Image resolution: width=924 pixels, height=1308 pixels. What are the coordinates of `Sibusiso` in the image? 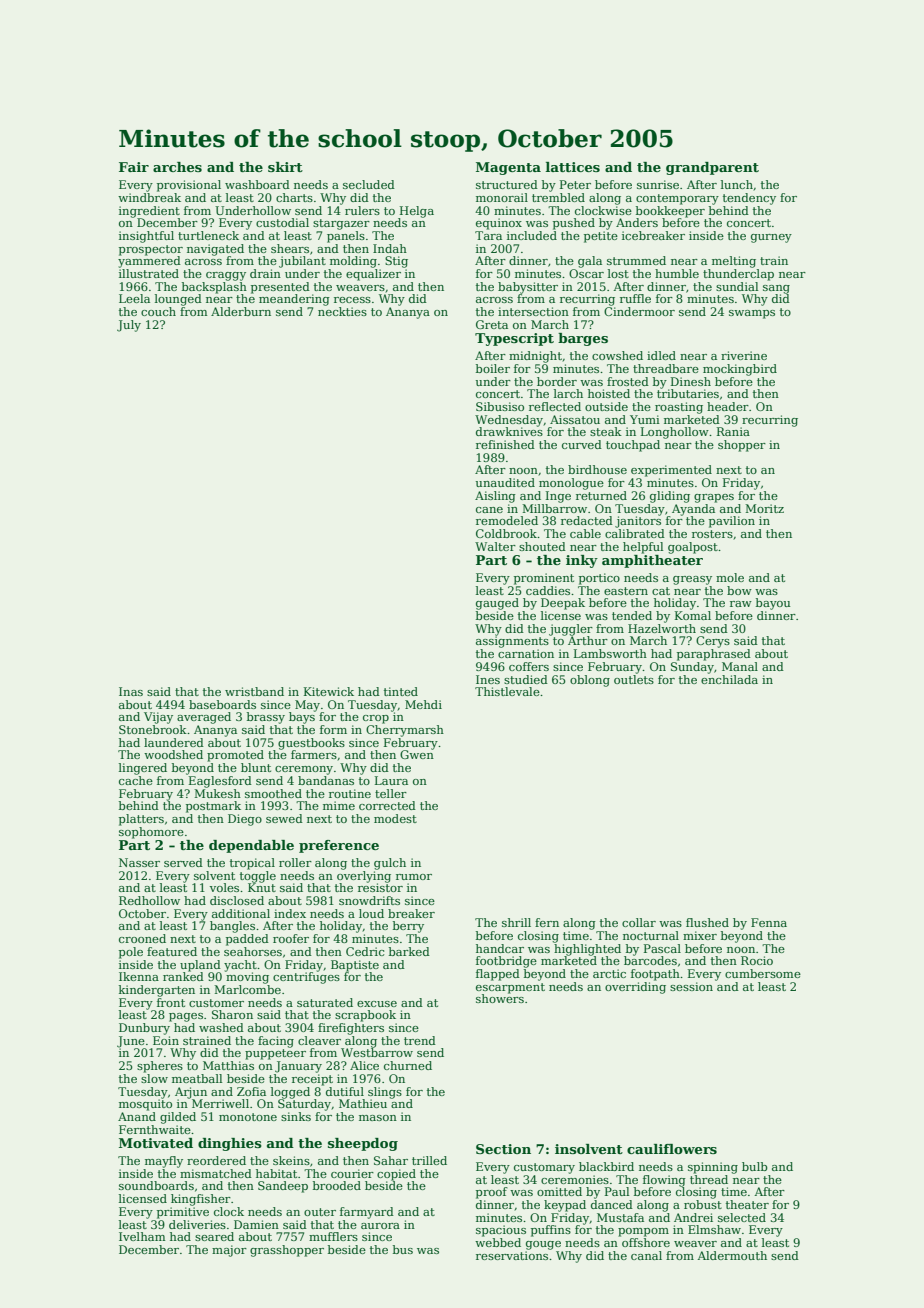 It's located at (500, 406).
